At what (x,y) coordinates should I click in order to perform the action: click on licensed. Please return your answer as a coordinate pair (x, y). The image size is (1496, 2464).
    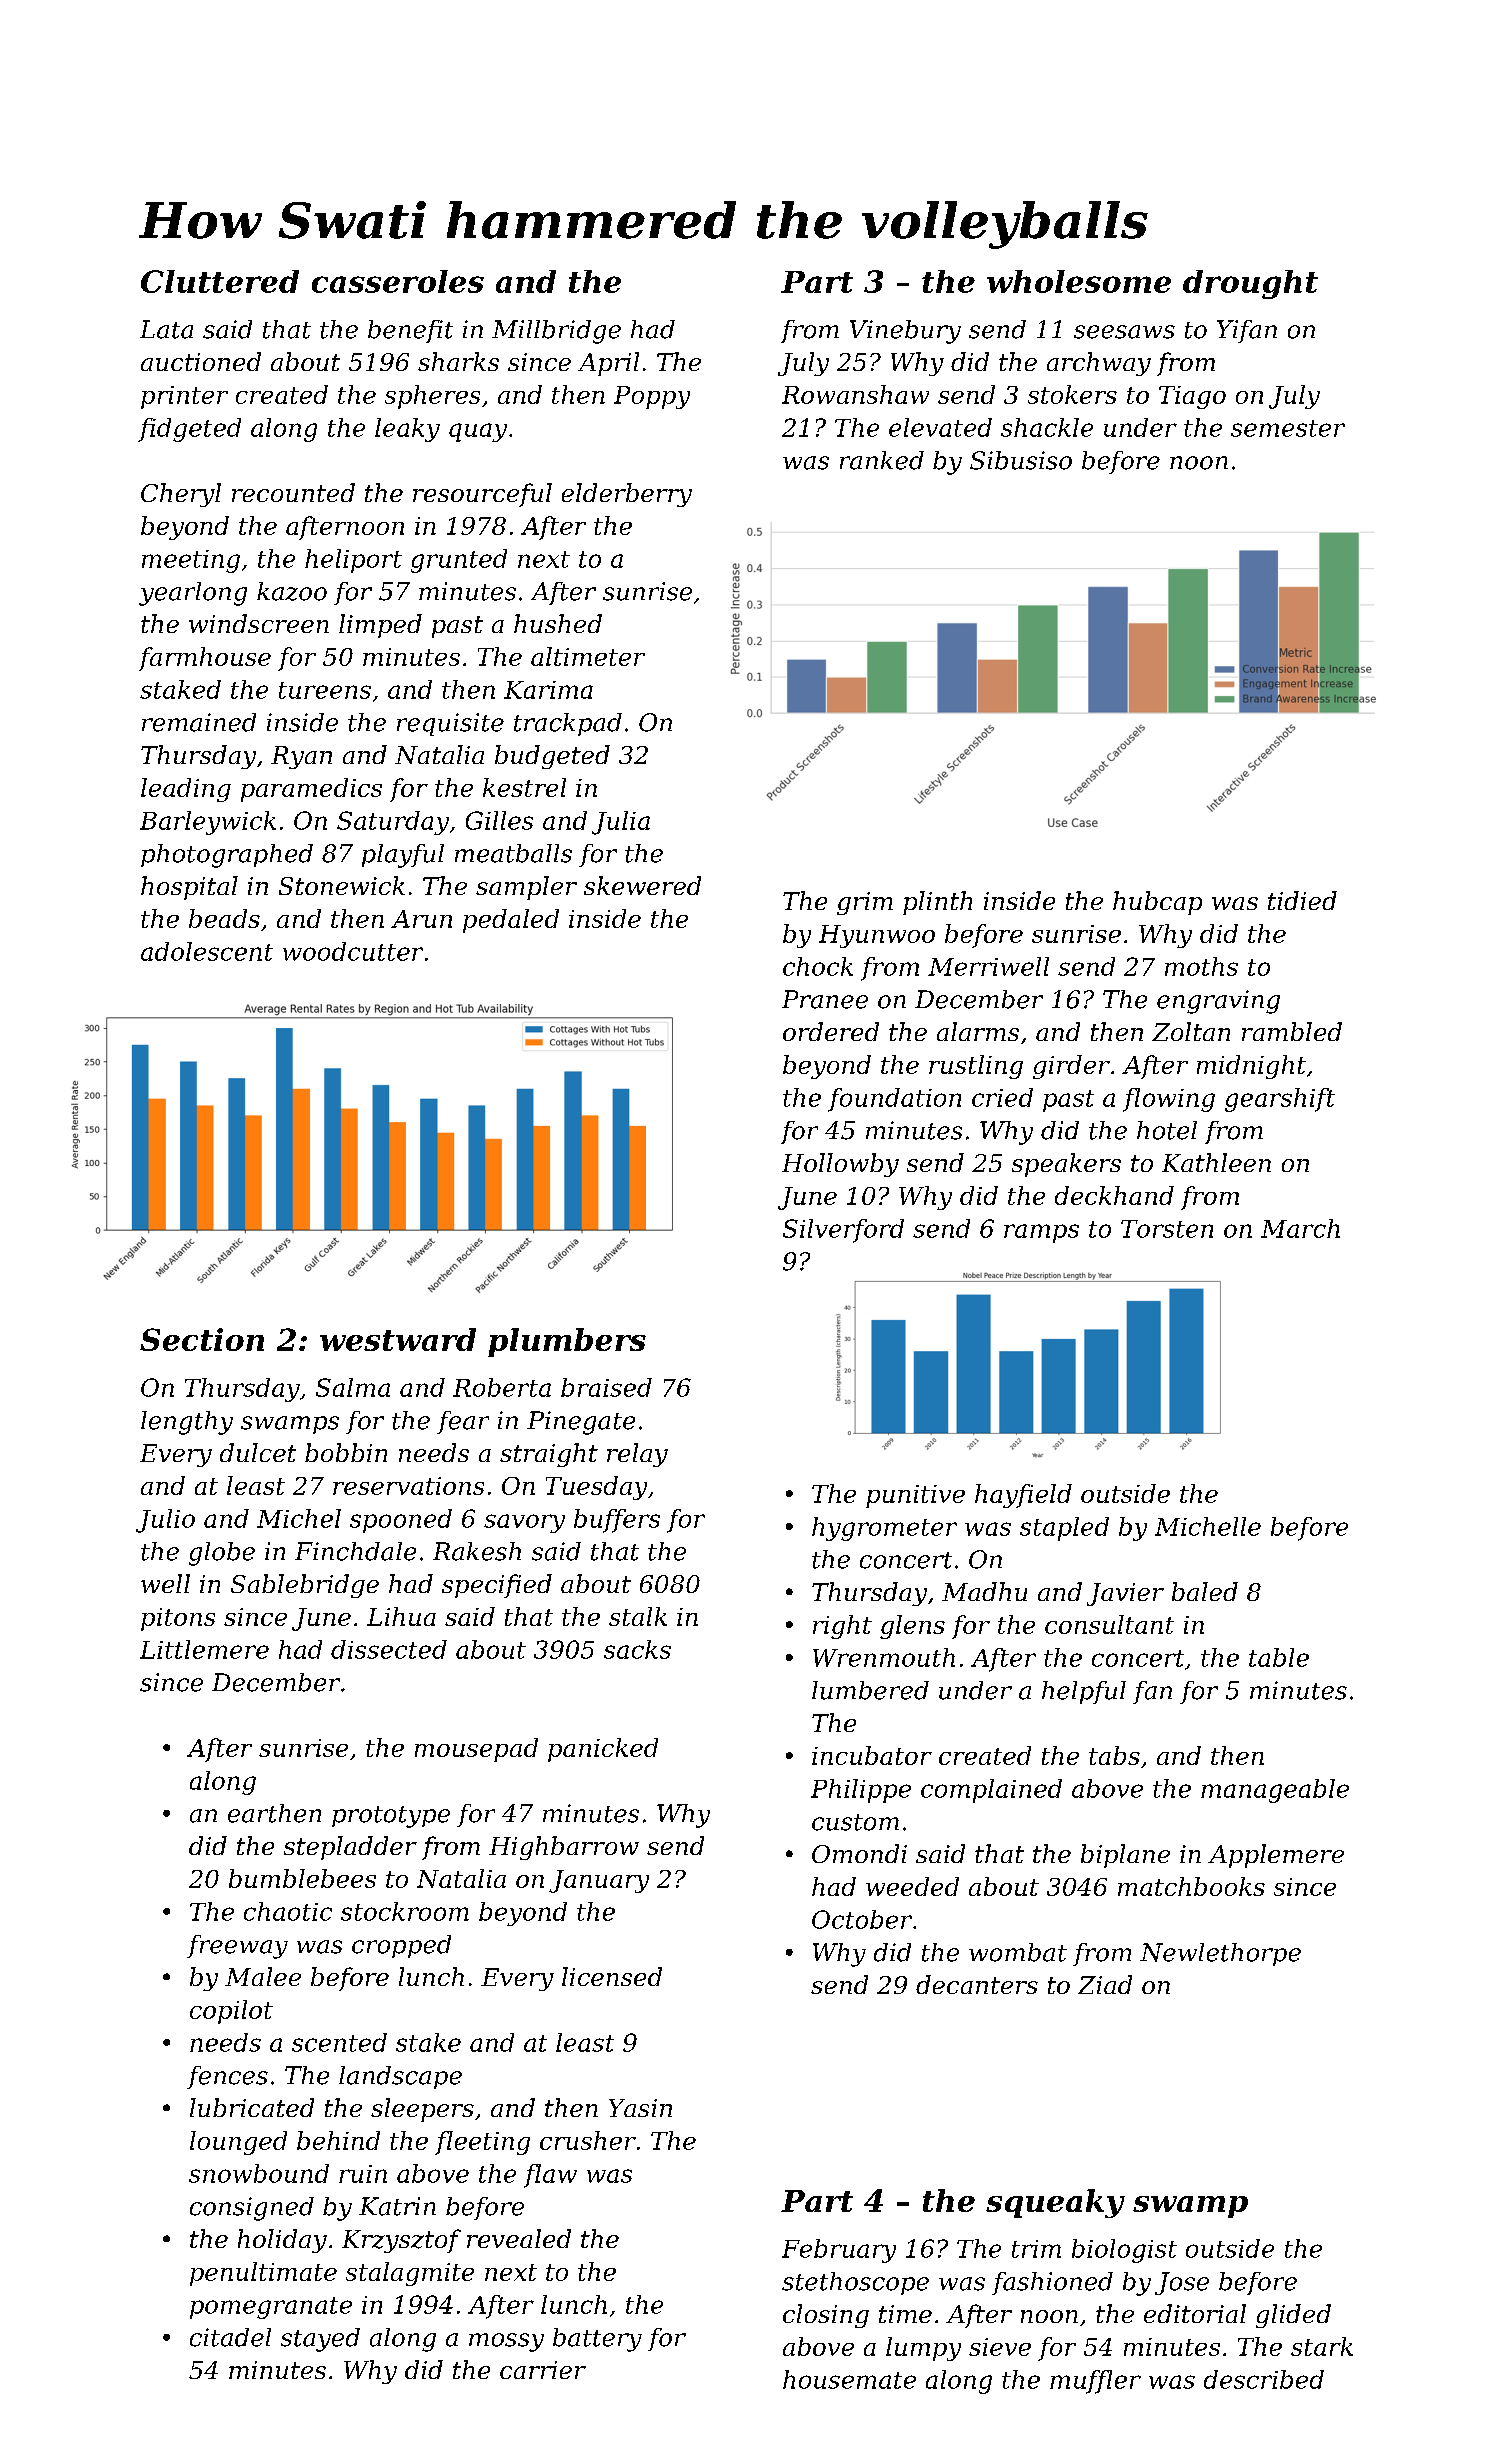
    Looking at the image, I should click on (612, 1976).
